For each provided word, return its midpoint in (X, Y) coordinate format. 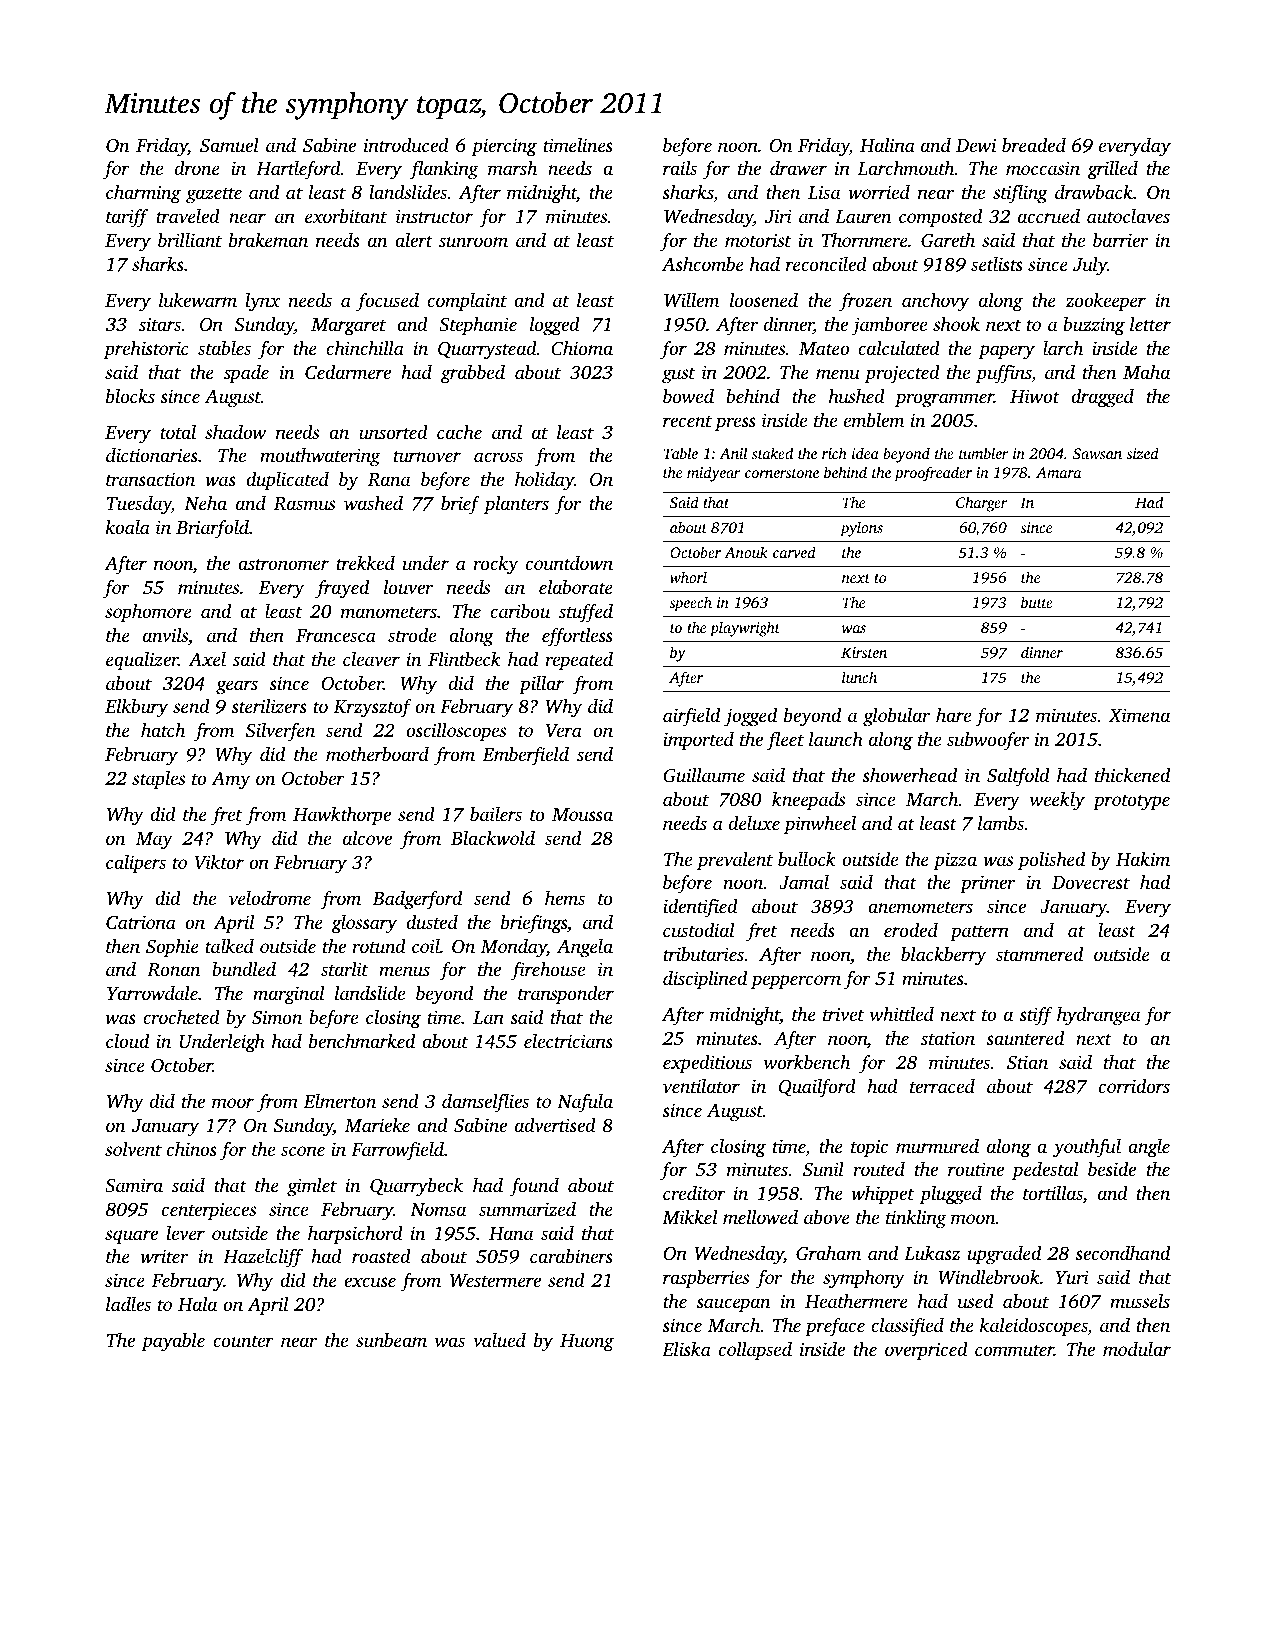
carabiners (571, 1256)
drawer (798, 168)
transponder (566, 995)
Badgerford (417, 900)
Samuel (229, 145)
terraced (942, 1086)
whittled (902, 1014)
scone (303, 1151)
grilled (1112, 170)
